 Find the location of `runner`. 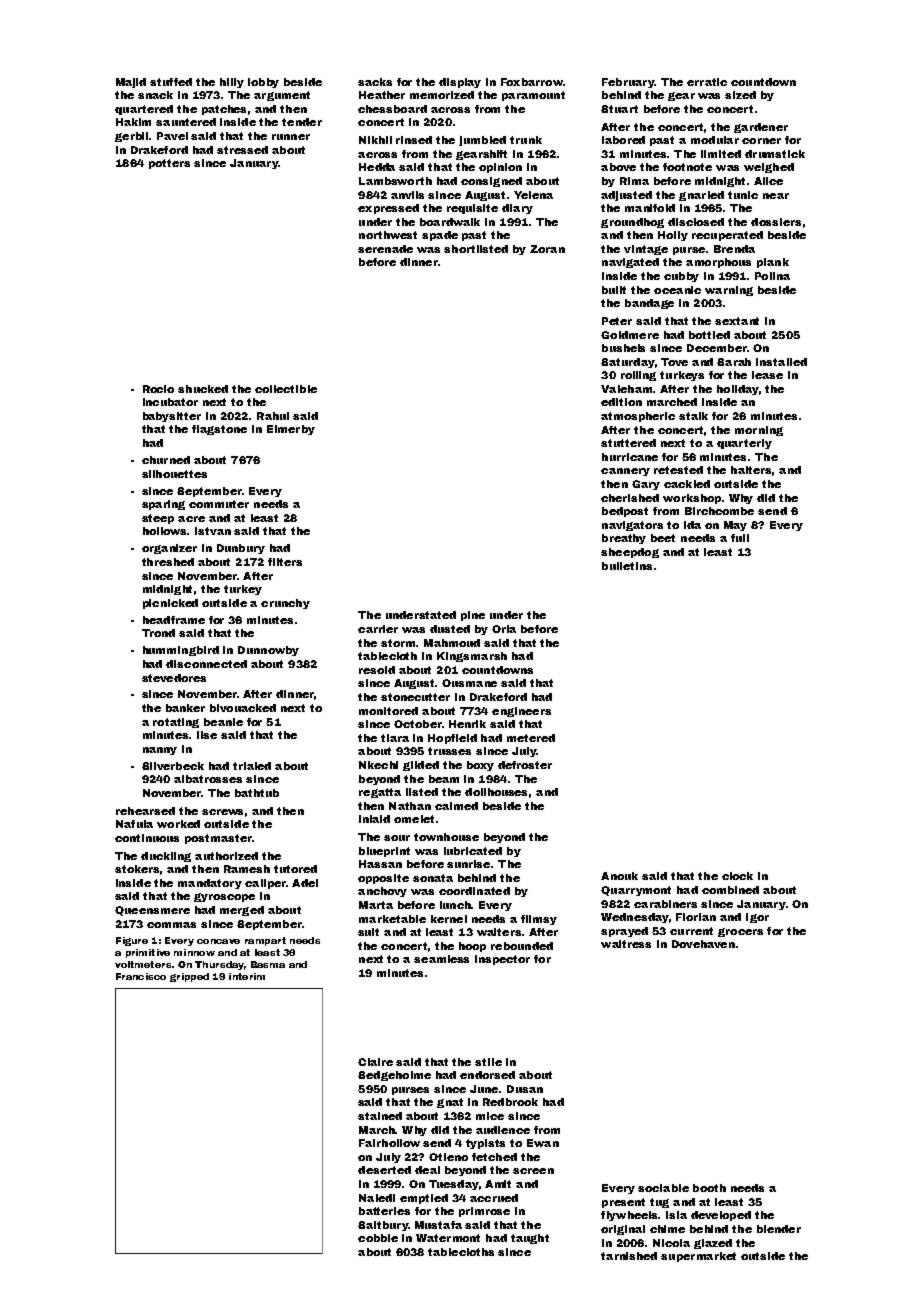

runner is located at coordinates (291, 137).
